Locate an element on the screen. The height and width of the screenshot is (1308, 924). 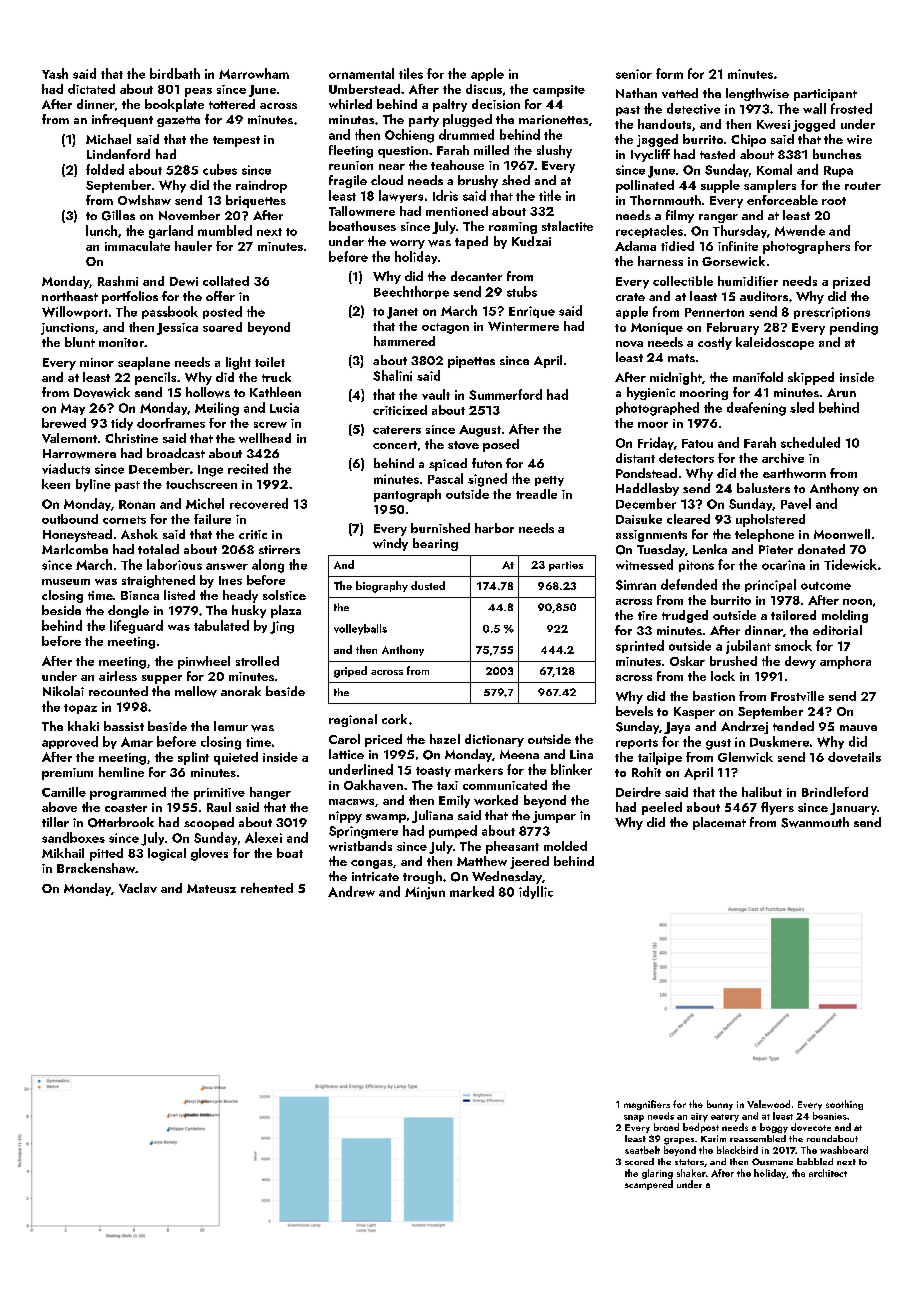
ornamental is located at coordinates (361, 73).
